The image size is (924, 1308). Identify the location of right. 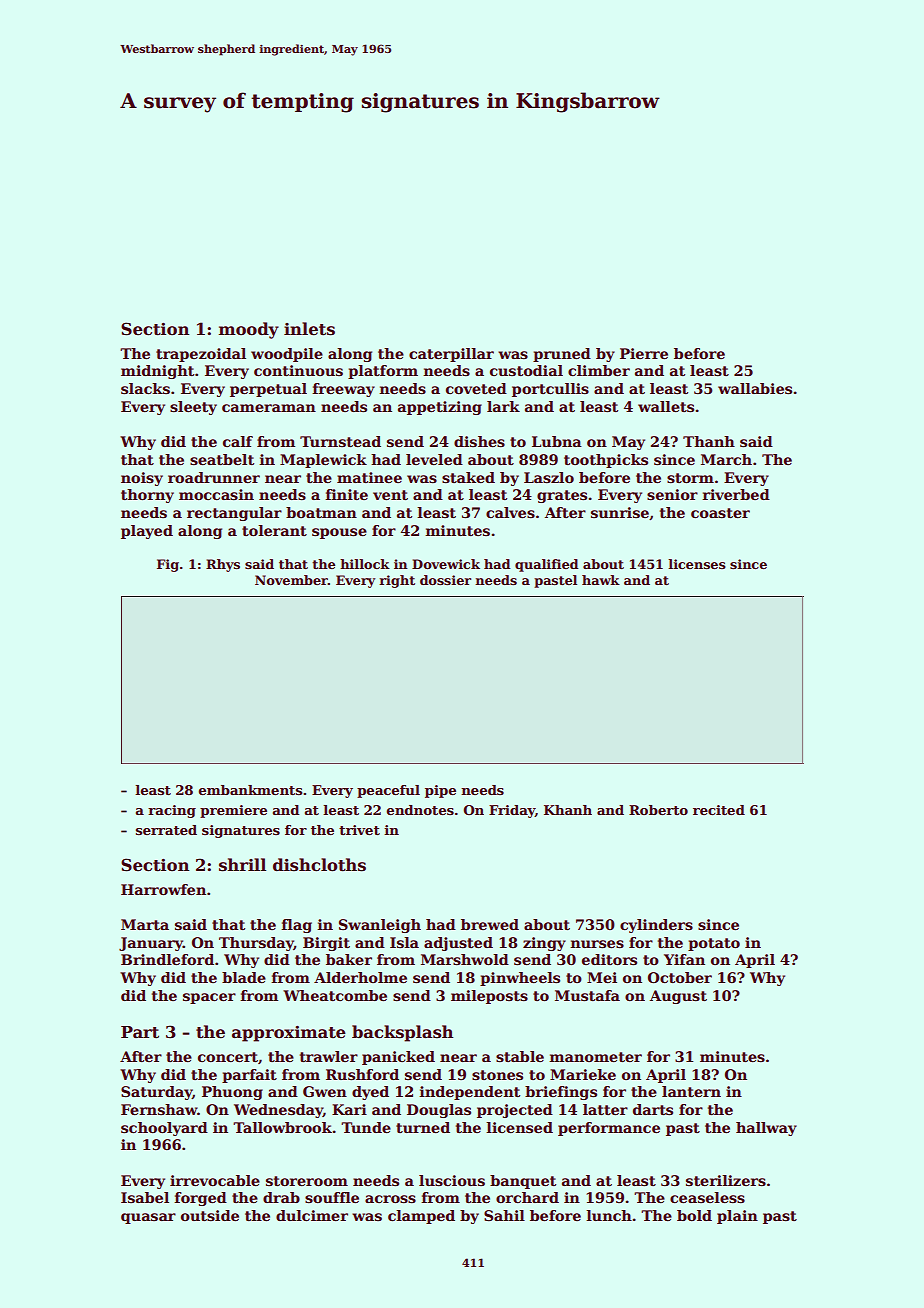
(397, 581).
